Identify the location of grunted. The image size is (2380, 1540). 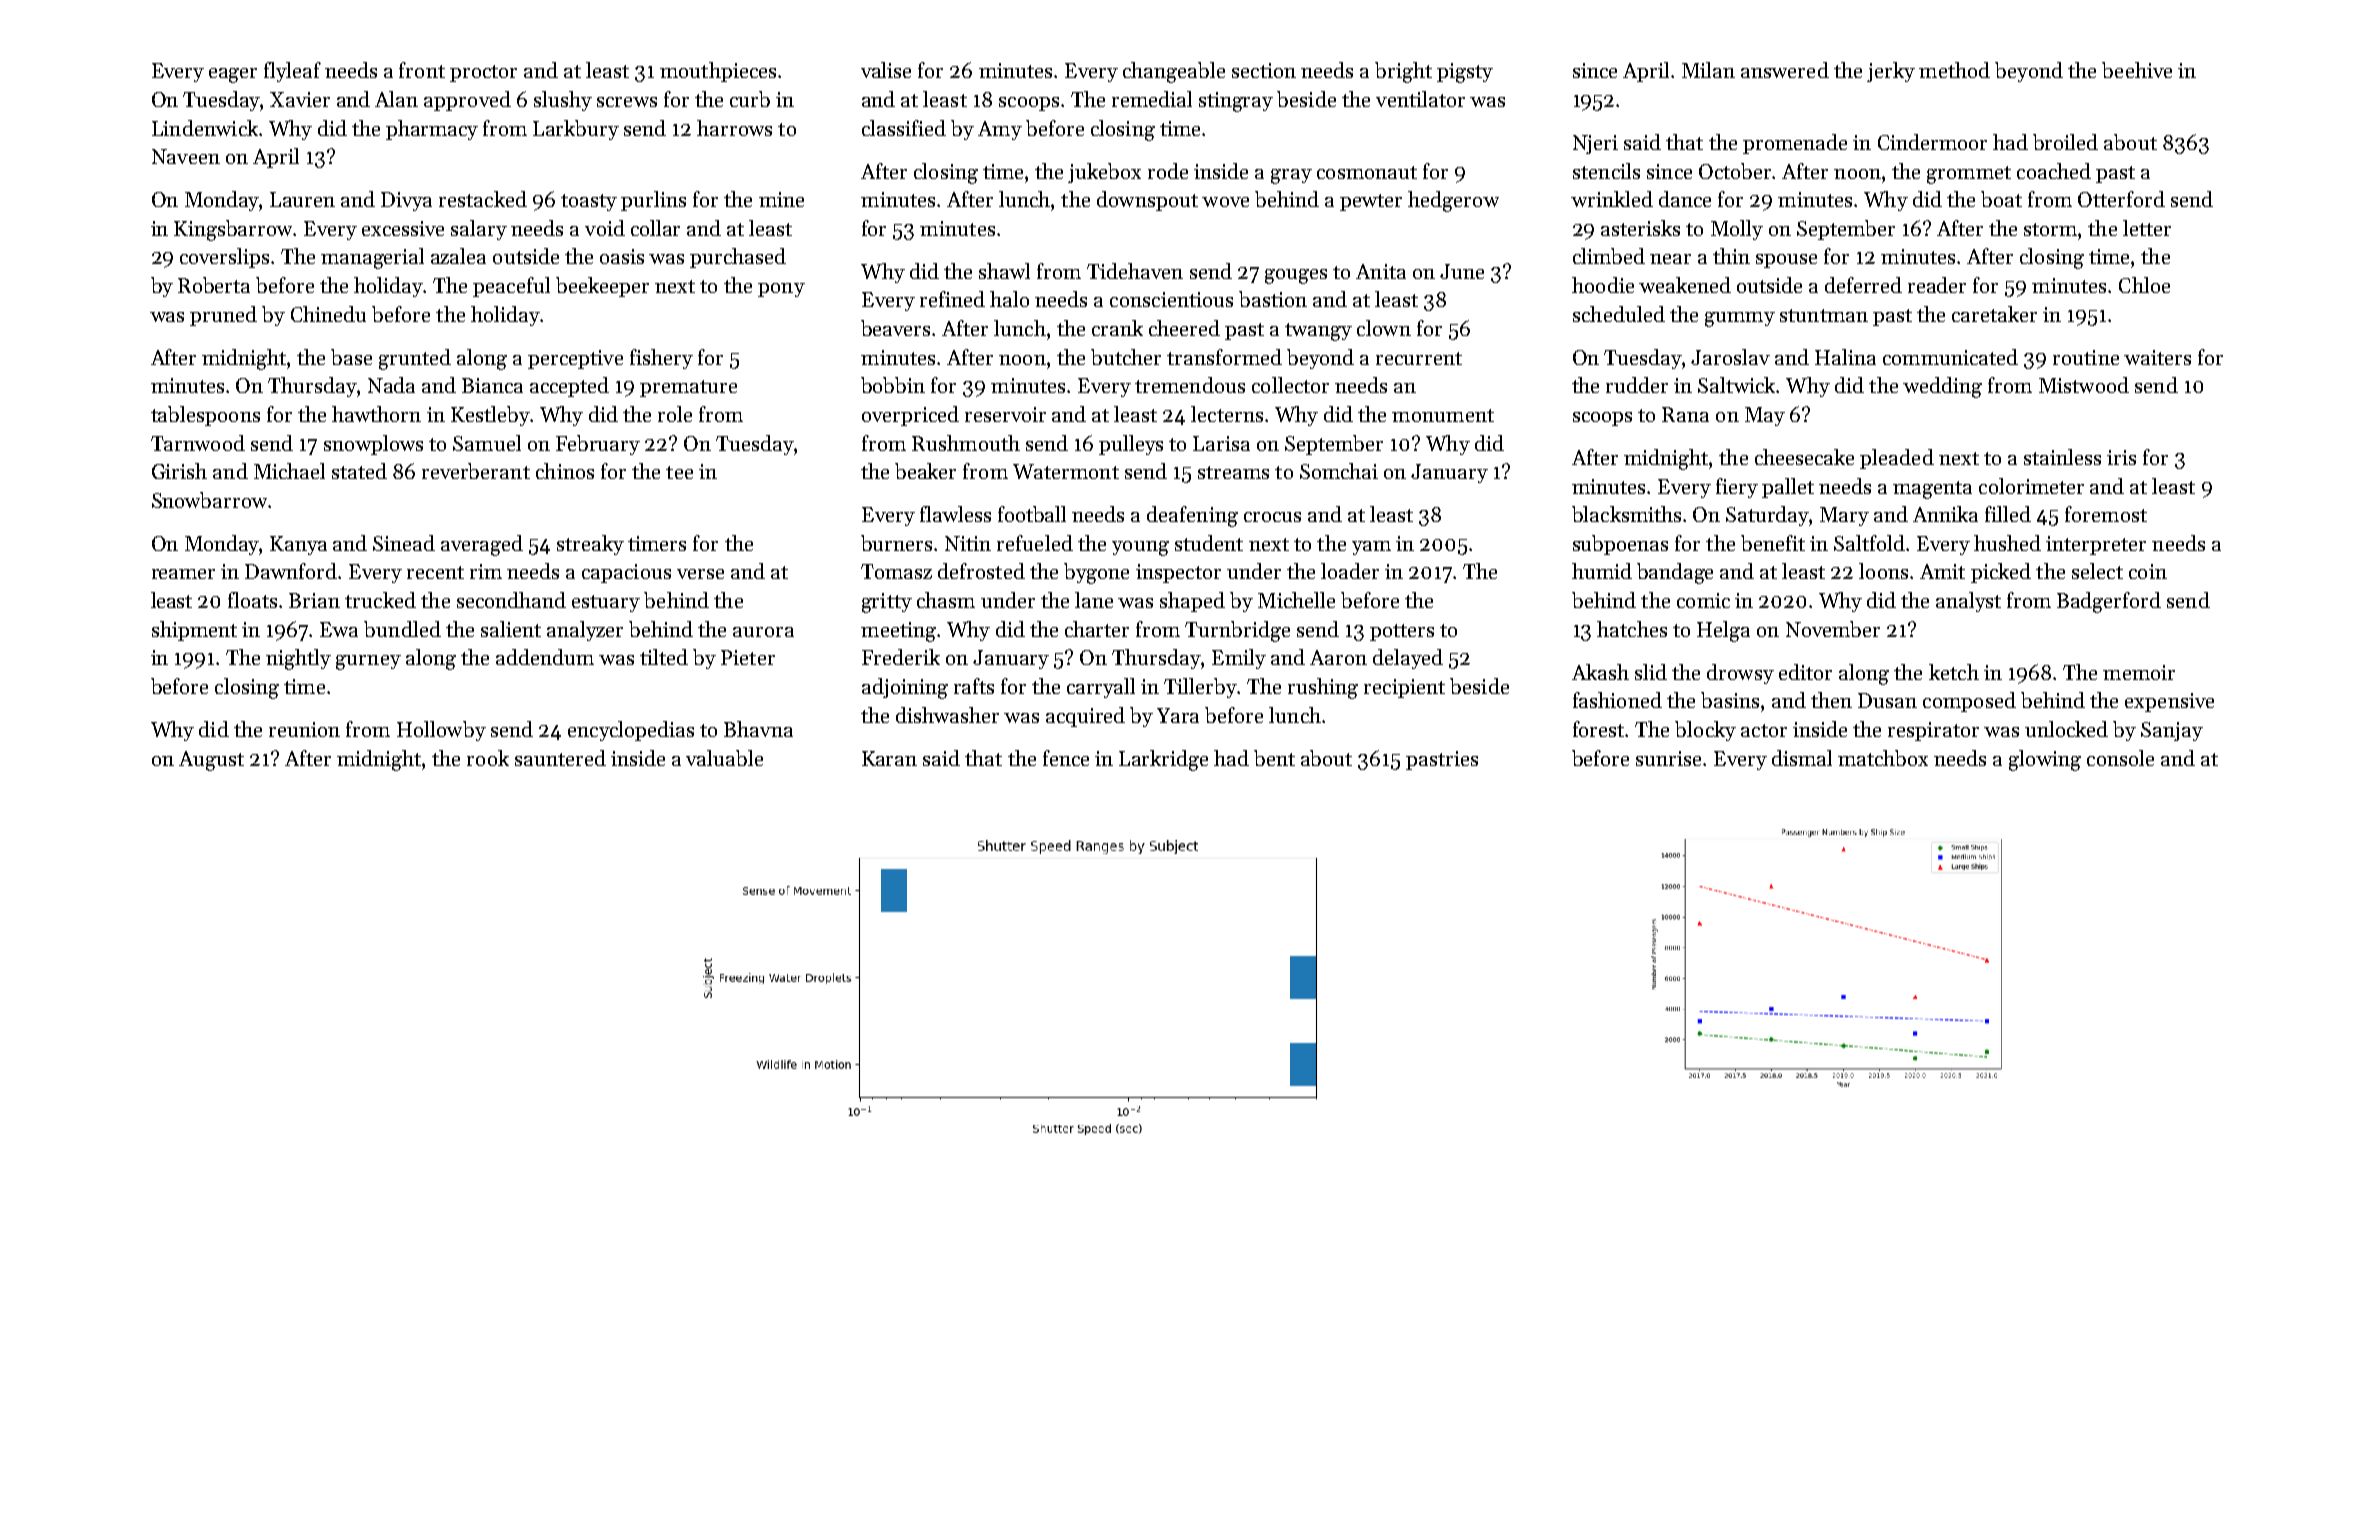
(415, 359).
